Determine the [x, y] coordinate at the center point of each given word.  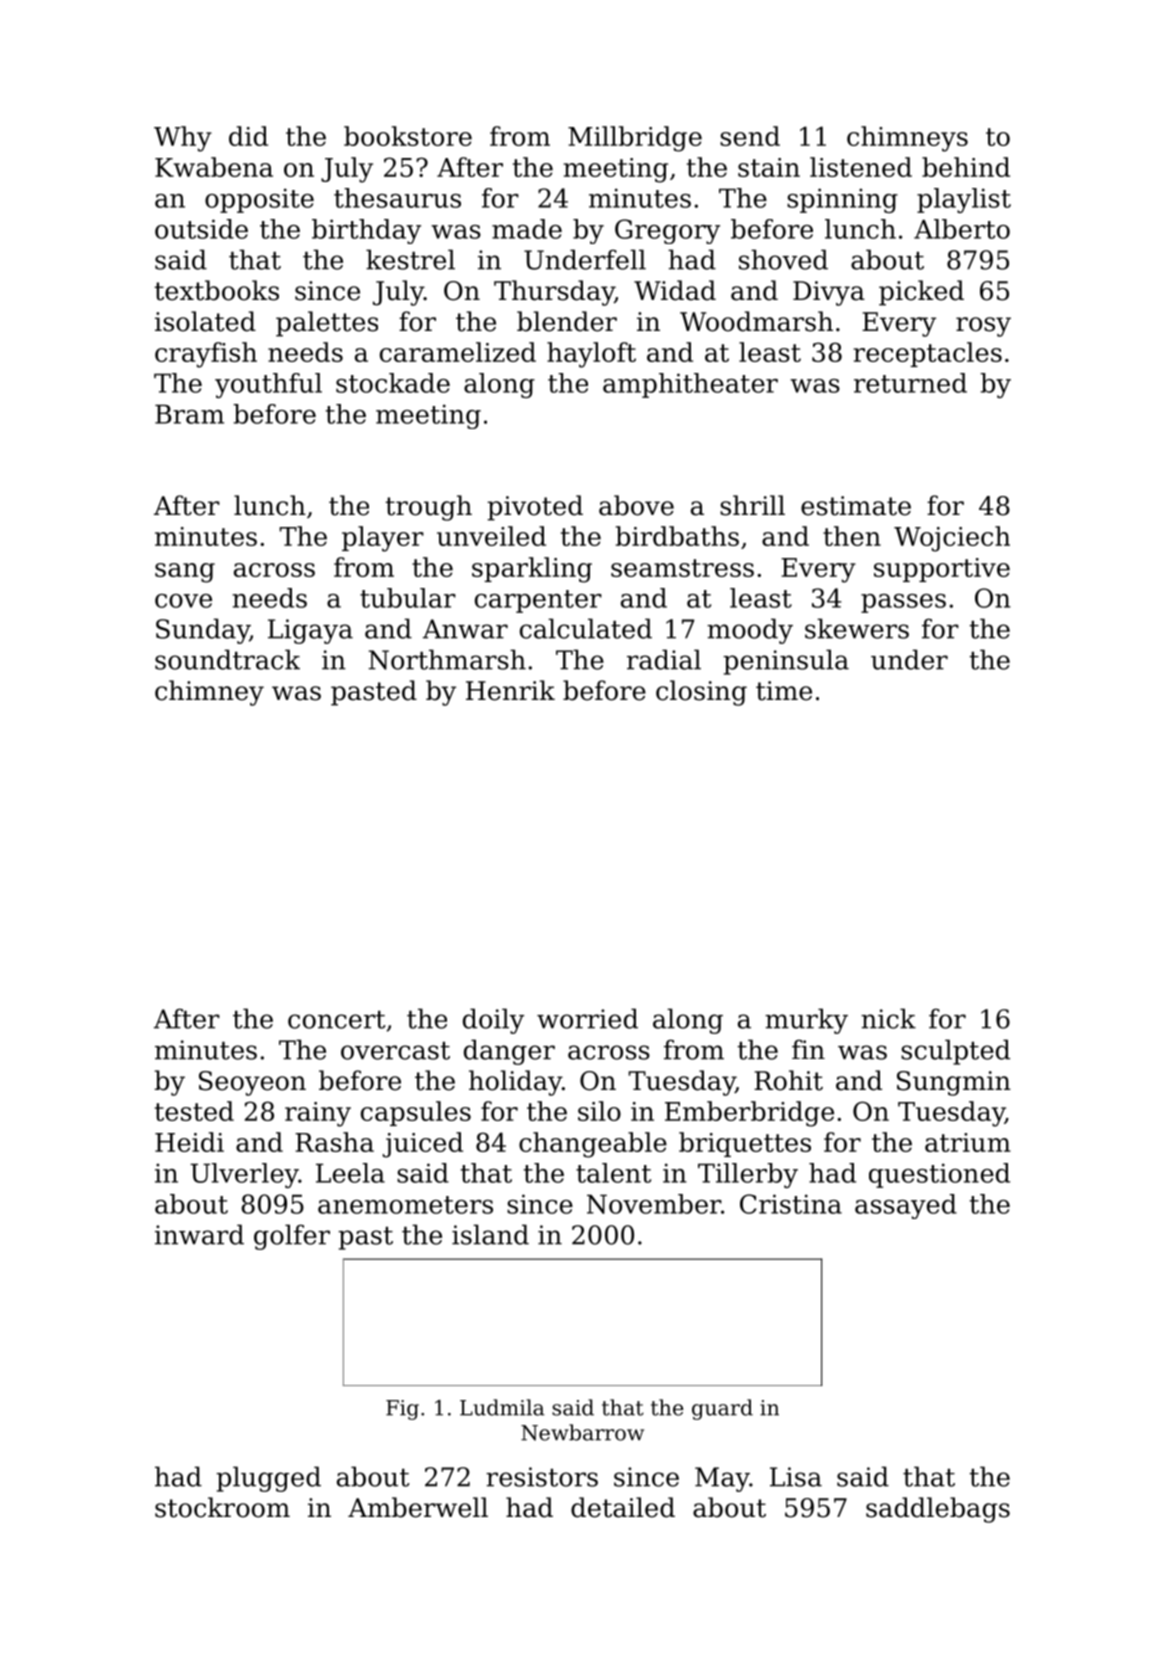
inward [199, 1234]
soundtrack [227, 659]
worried [587, 1018]
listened [861, 167]
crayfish [206, 355]
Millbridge [635, 139]
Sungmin [954, 1083]
